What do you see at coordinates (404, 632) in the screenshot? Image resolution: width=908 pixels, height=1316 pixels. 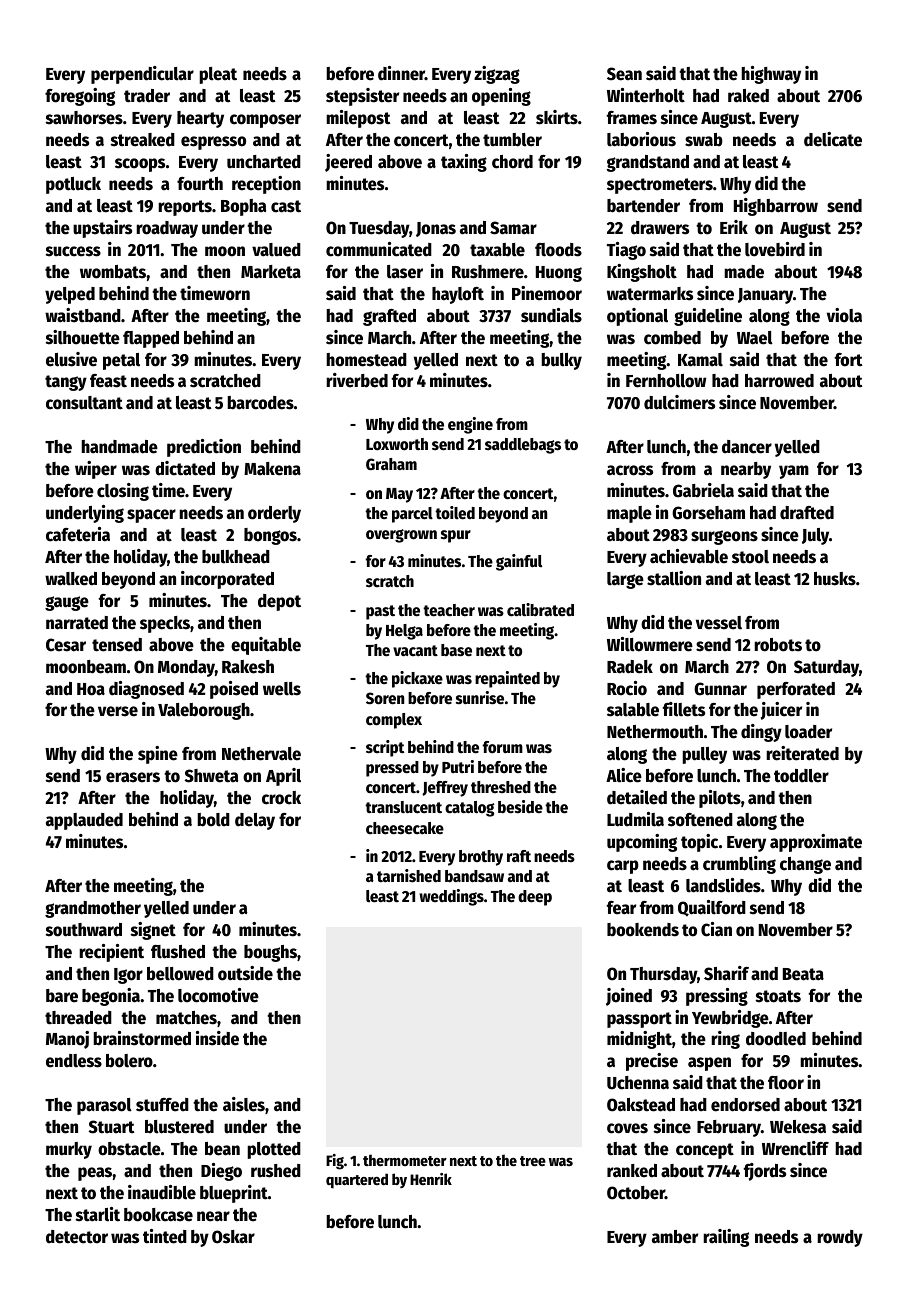 I see `Helga` at bounding box center [404, 632].
